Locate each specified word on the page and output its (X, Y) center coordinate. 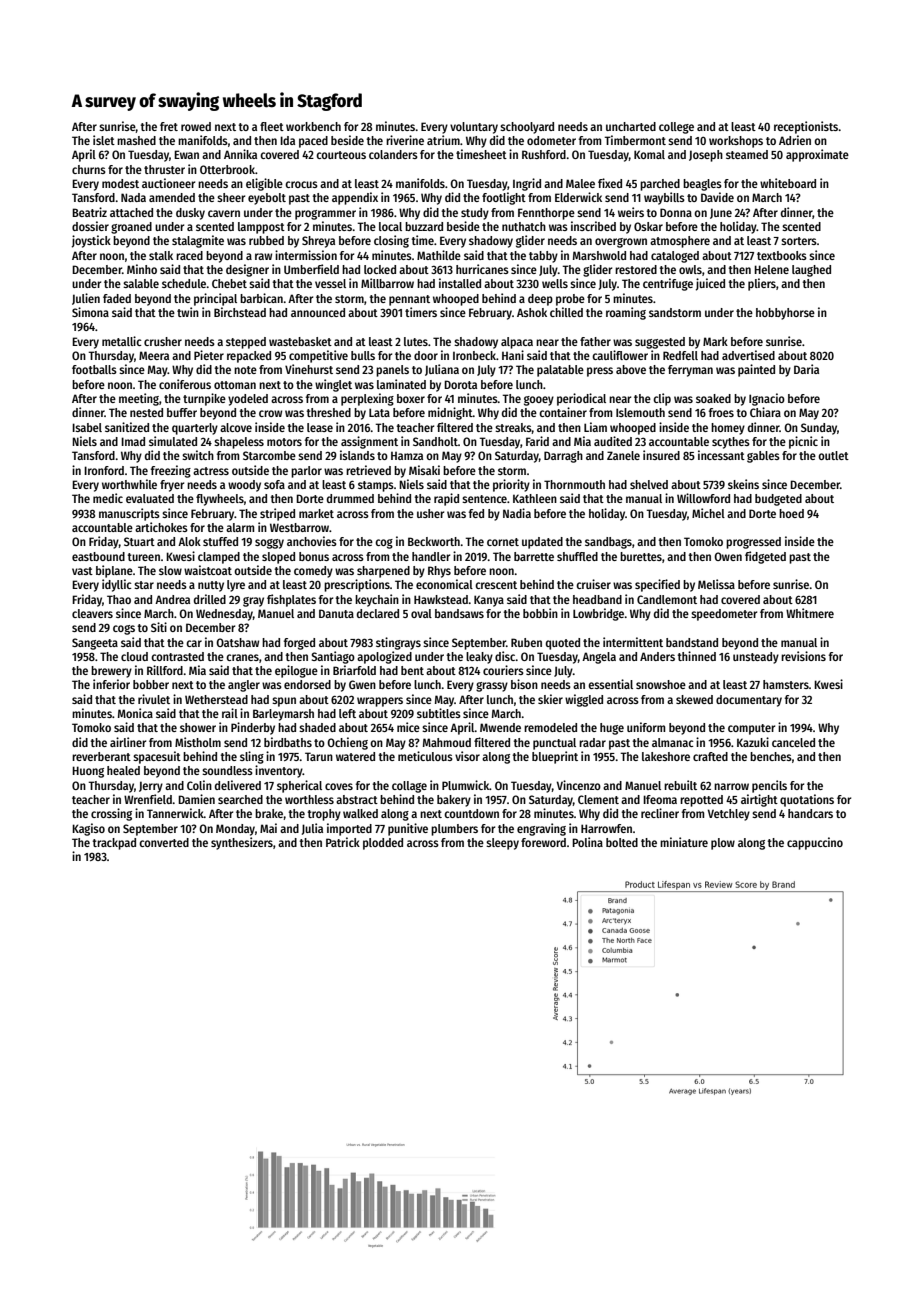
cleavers (92, 613)
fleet (272, 126)
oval (421, 613)
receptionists (806, 127)
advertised (748, 355)
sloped (278, 558)
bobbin (540, 613)
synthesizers (242, 843)
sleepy (502, 844)
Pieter (209, 355)
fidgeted (765, 557)
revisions (803, 656)
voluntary (474, 128)
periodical (581, 399)
